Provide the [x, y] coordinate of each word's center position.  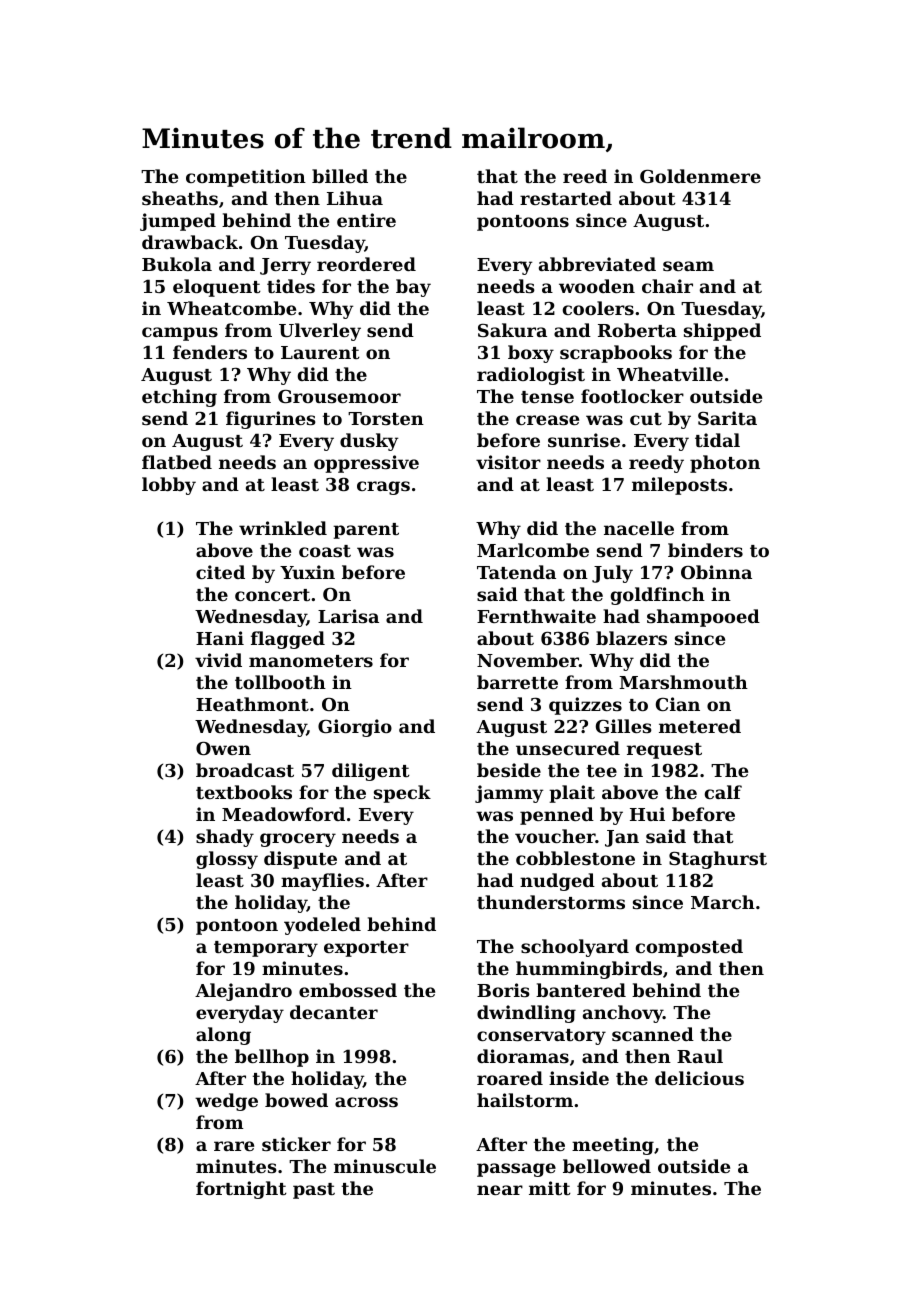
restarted [566, 198]
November [528, 660]
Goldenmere [700, 176]
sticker [296, 1144]
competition [246, 178]
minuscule [385, 1166]
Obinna [716, 572]
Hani [220, 638]
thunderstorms [551, 902]
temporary [266, 949]
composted [689, 948]
